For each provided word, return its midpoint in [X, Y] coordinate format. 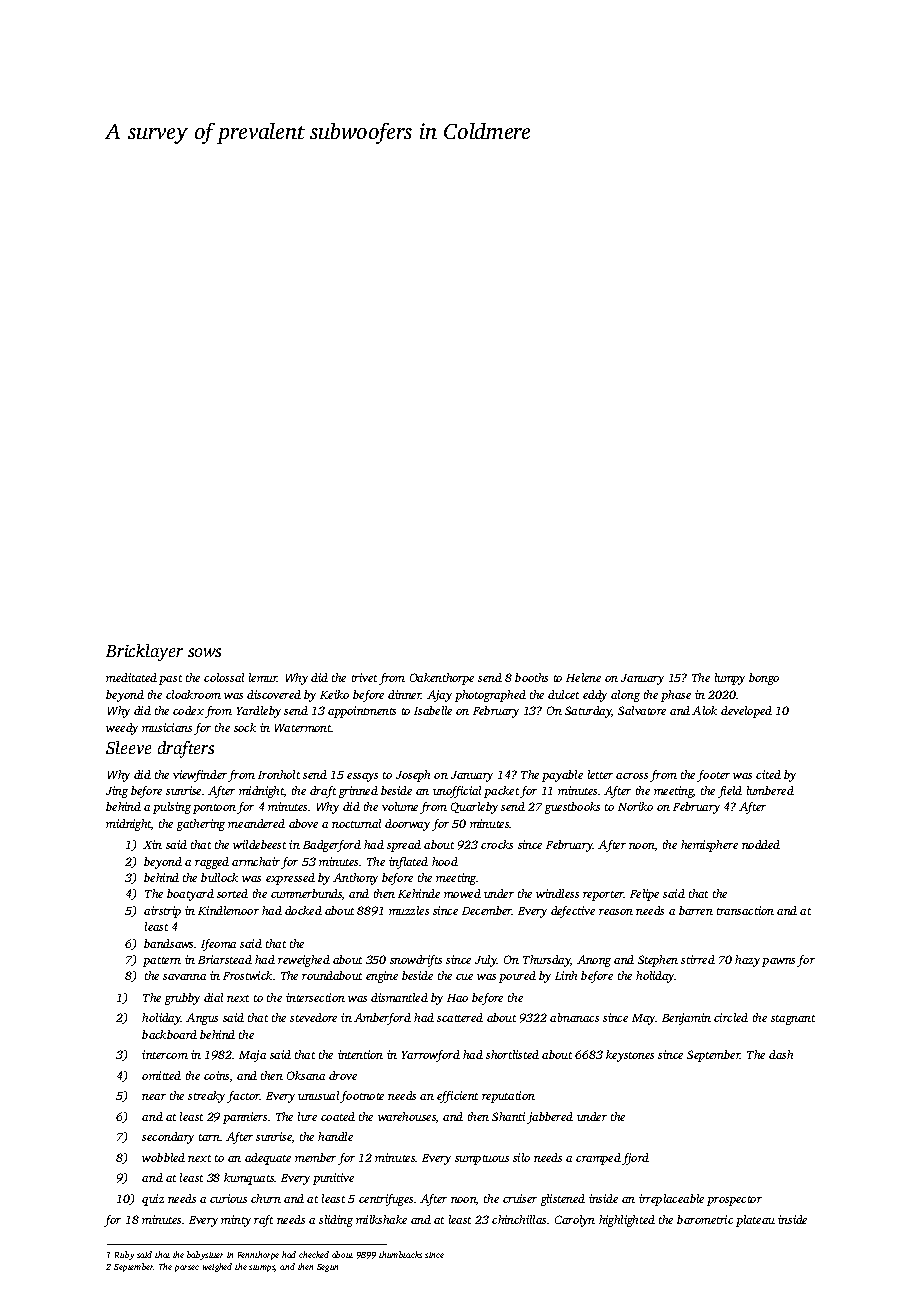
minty [236, 1221]
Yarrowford [431, 1056]
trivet [364, 677]
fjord [635, 1159]
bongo [764, 679]
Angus [202, 1019]
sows [204, 652]
